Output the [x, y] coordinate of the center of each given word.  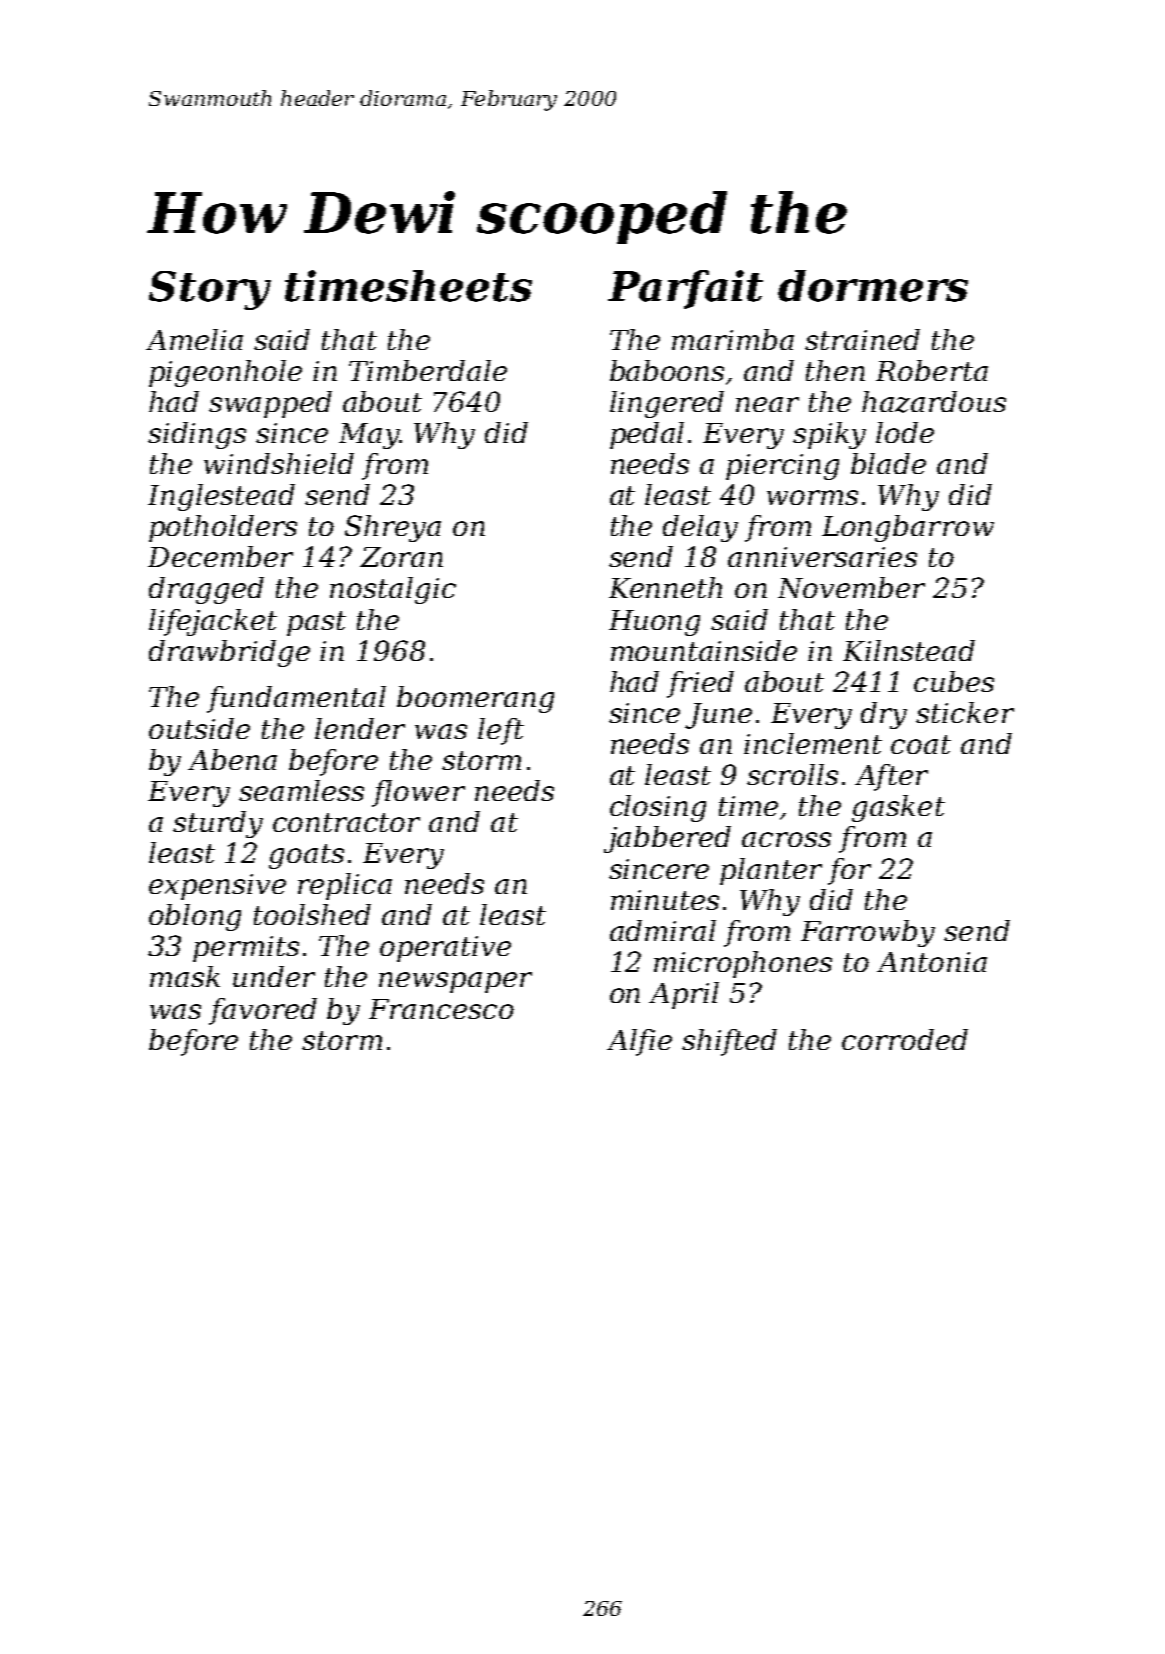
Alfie [639, 1042]
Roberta [932, 370]
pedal [647, 435]
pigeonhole [225, 373]
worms [812, 497]
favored [263, 1011]
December [220, 556]
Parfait [685, 289]
